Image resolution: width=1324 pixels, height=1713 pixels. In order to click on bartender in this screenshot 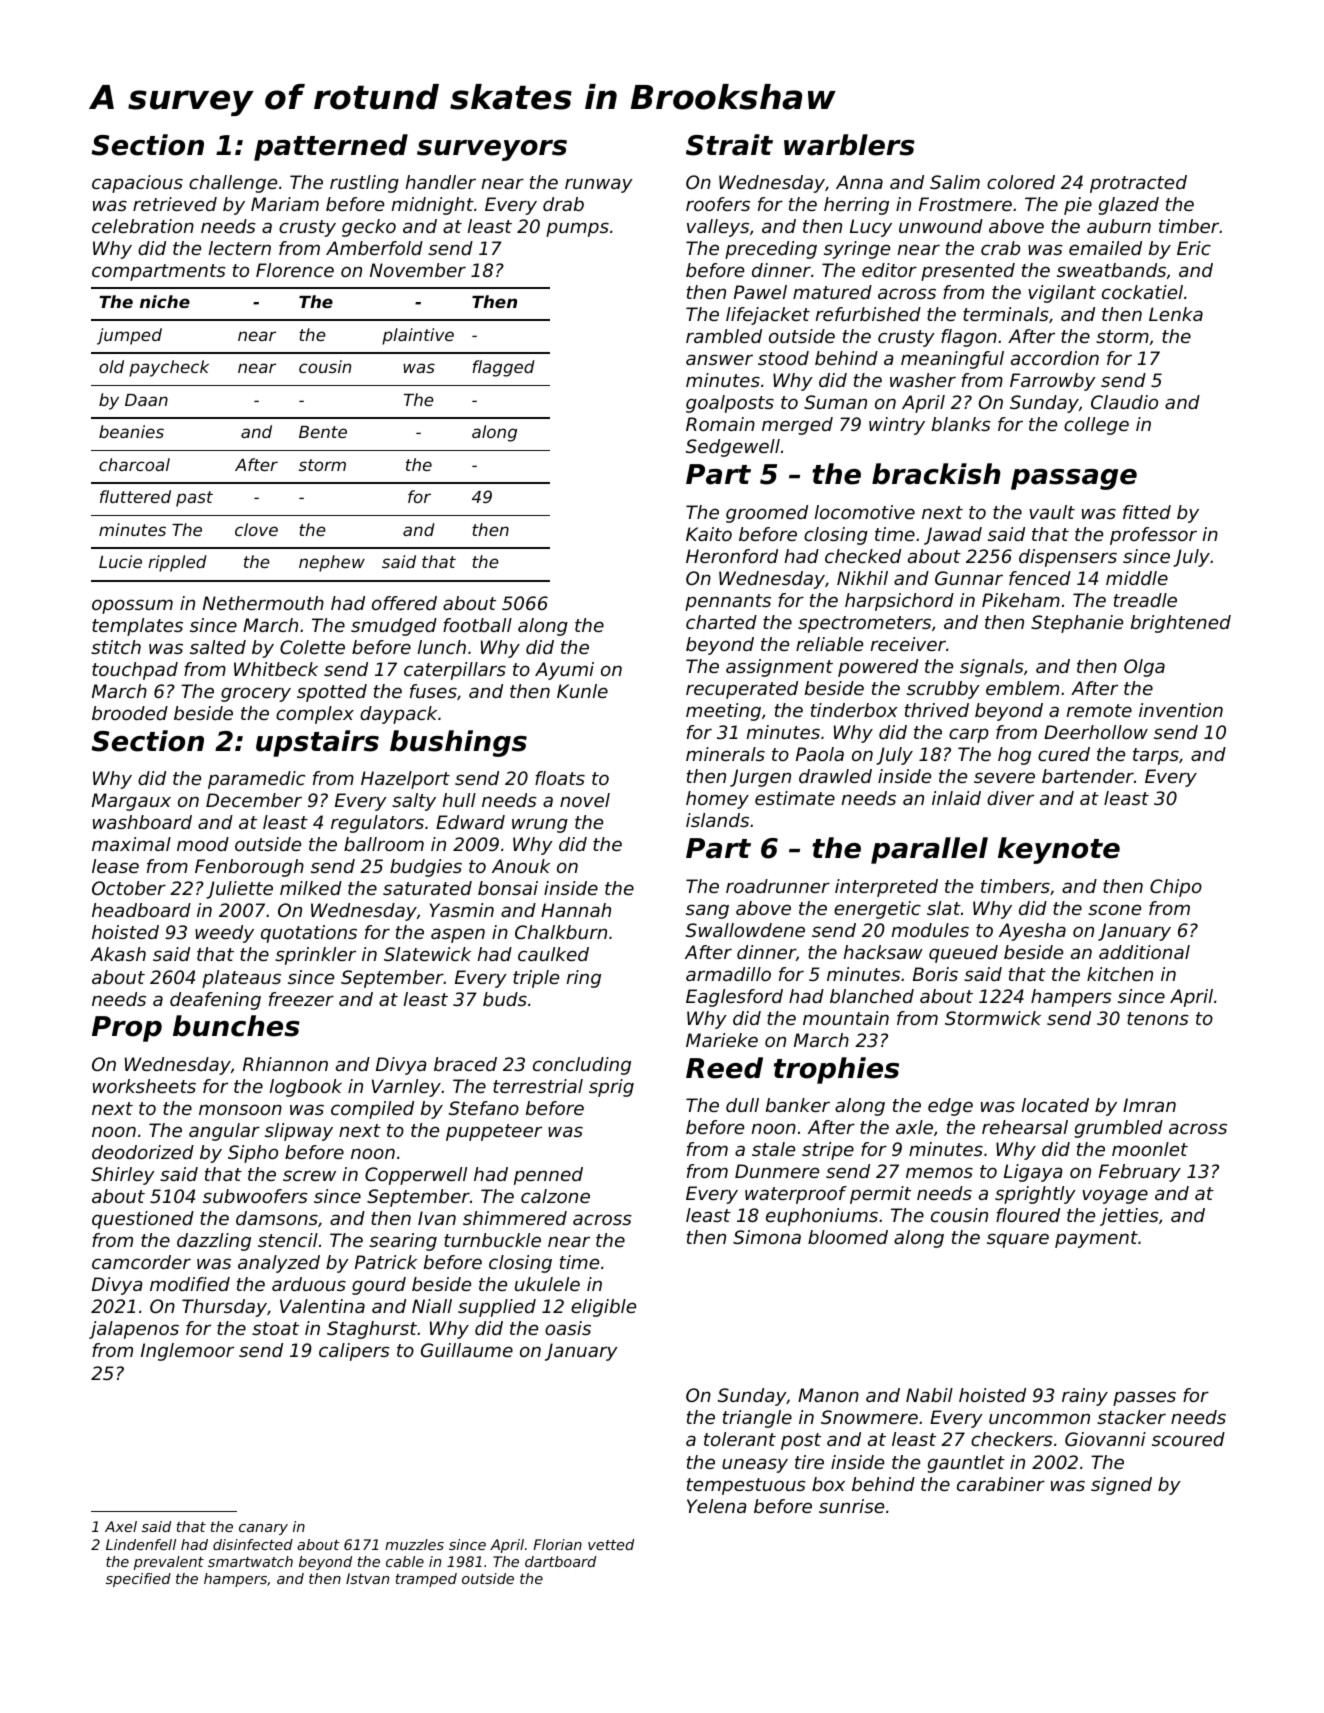, I will do `click(1088, 776)`.
